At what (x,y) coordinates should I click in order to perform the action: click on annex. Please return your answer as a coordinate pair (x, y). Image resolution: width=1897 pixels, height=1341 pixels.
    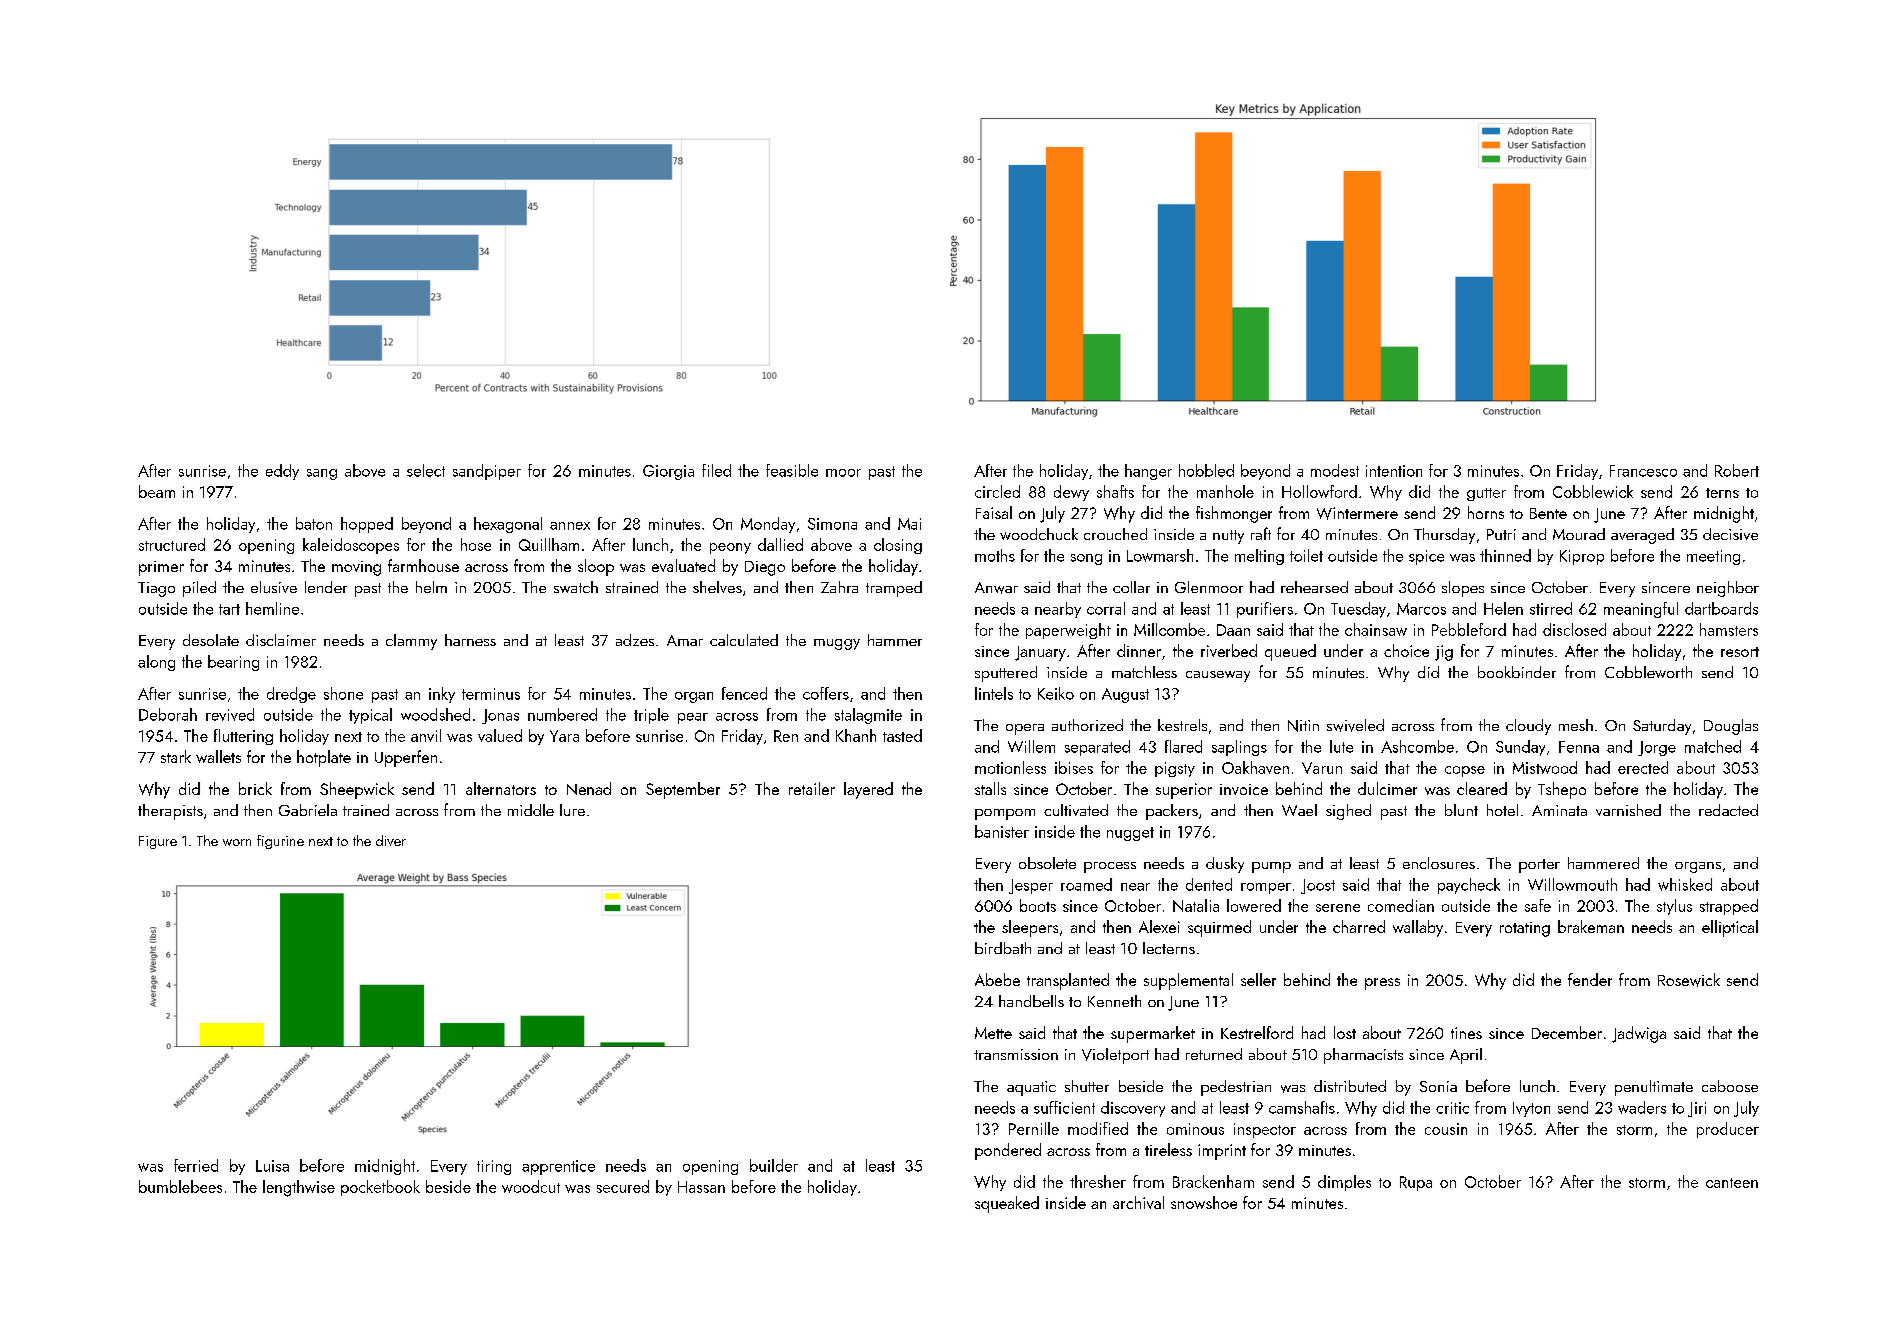
    Looking at the image, I should click on (570, 526).
